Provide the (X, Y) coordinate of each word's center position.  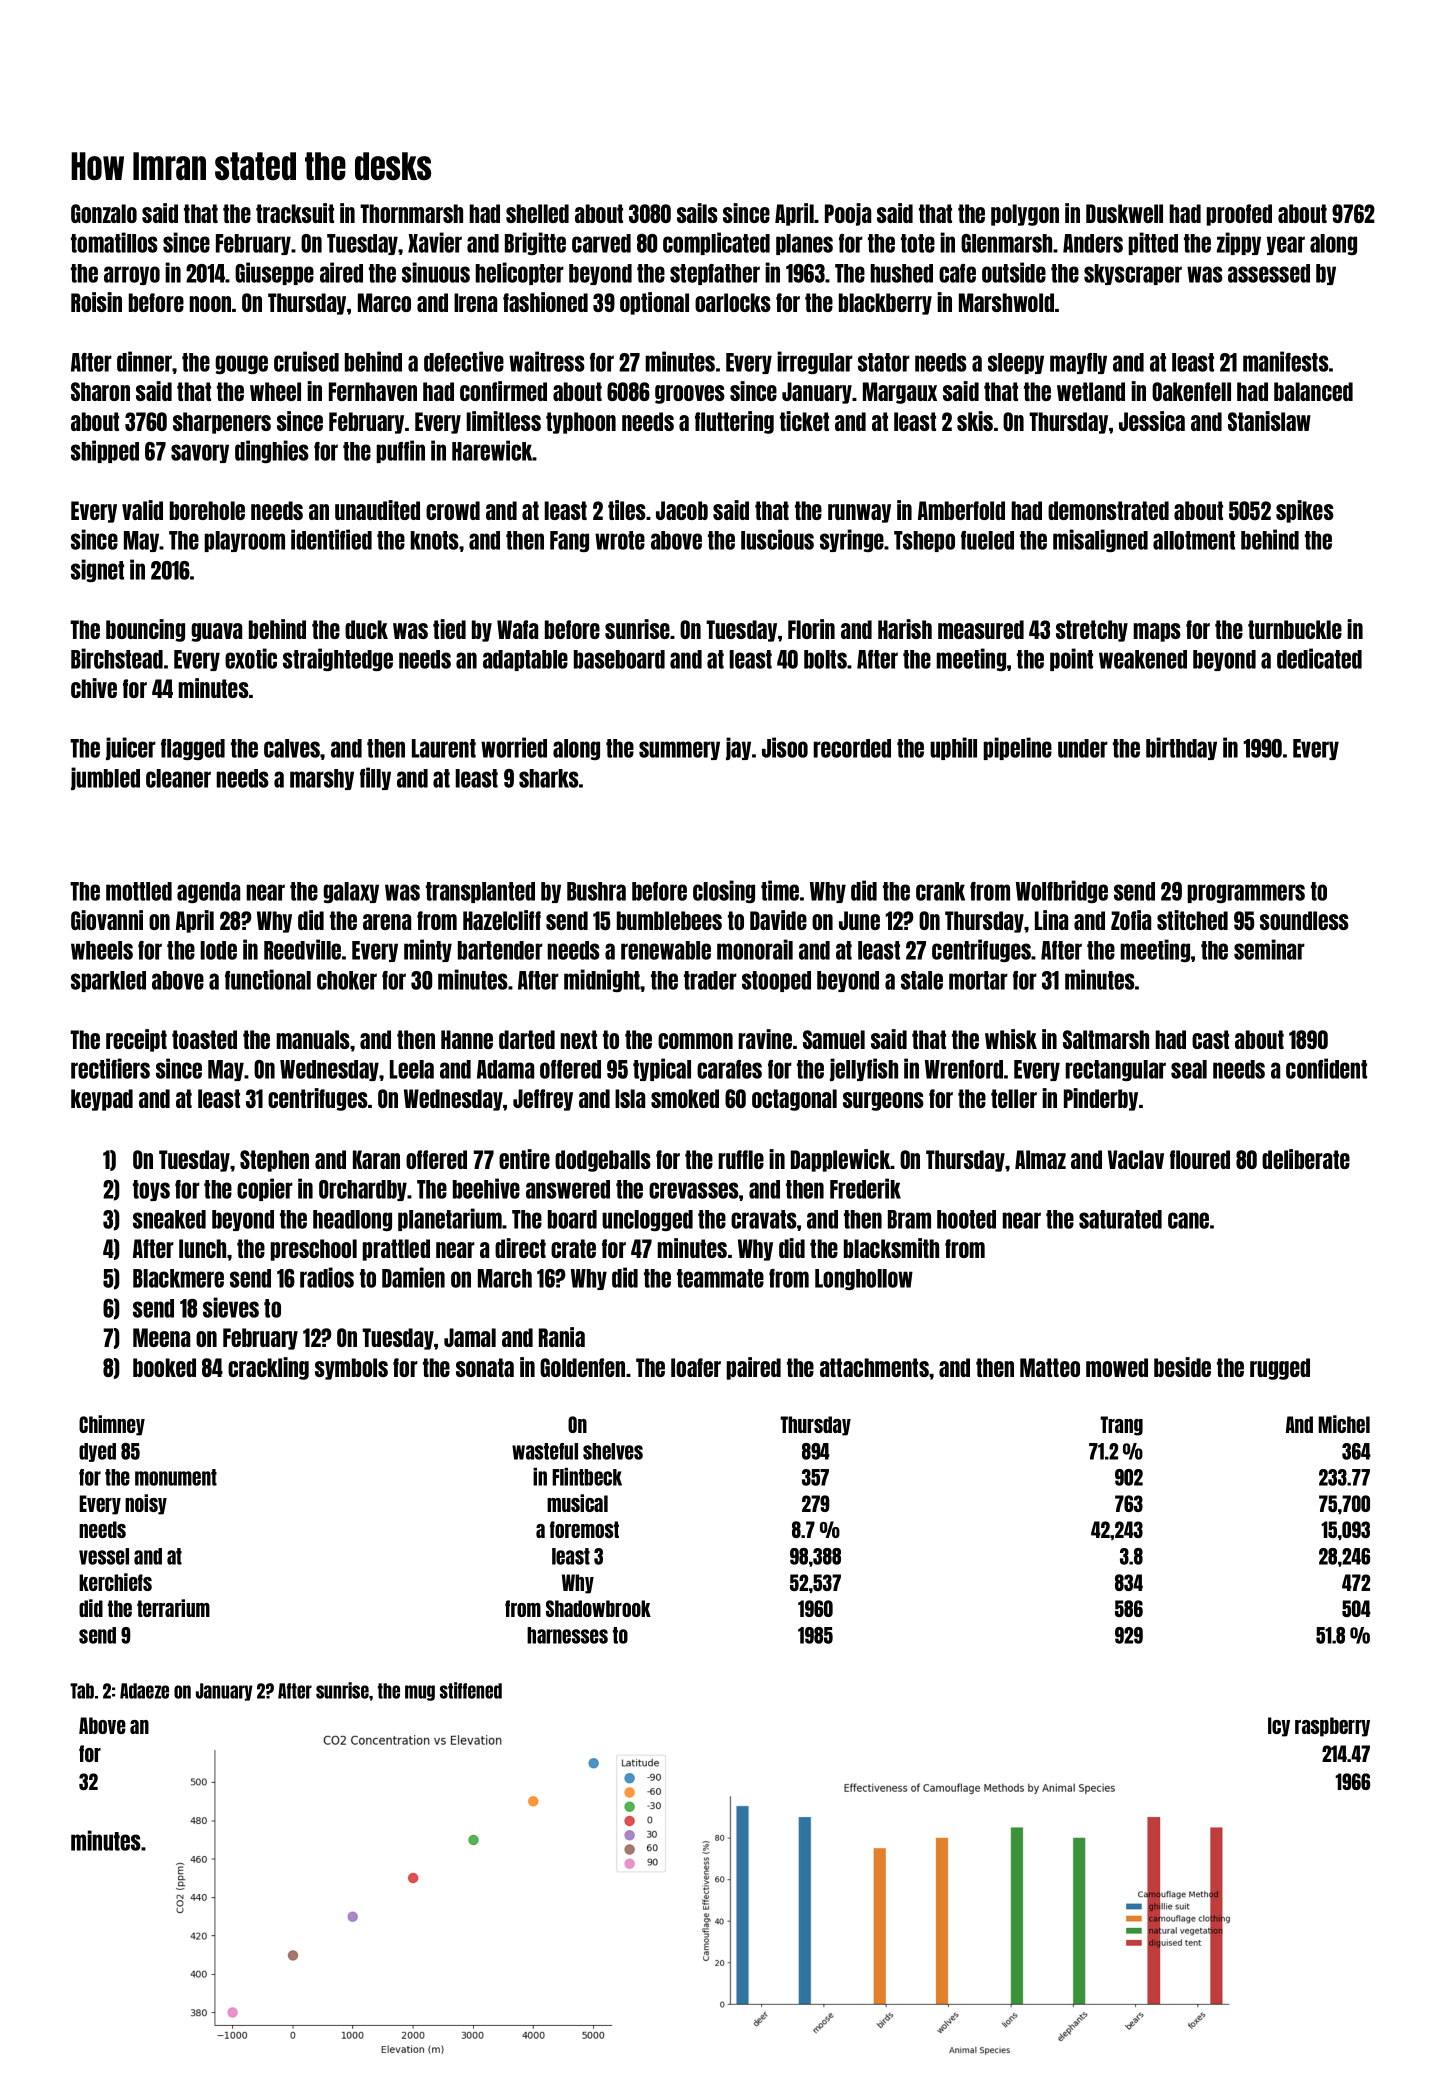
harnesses (567, 1635)
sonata (485, 1367)
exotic (251, 658)
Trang (1121, 1426)
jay (738, 748)
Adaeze (144, 1691)
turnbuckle (1295, 629)
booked (164, 1367)
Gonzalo (104, 213)
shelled (537, 213)
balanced (1313, 391)
